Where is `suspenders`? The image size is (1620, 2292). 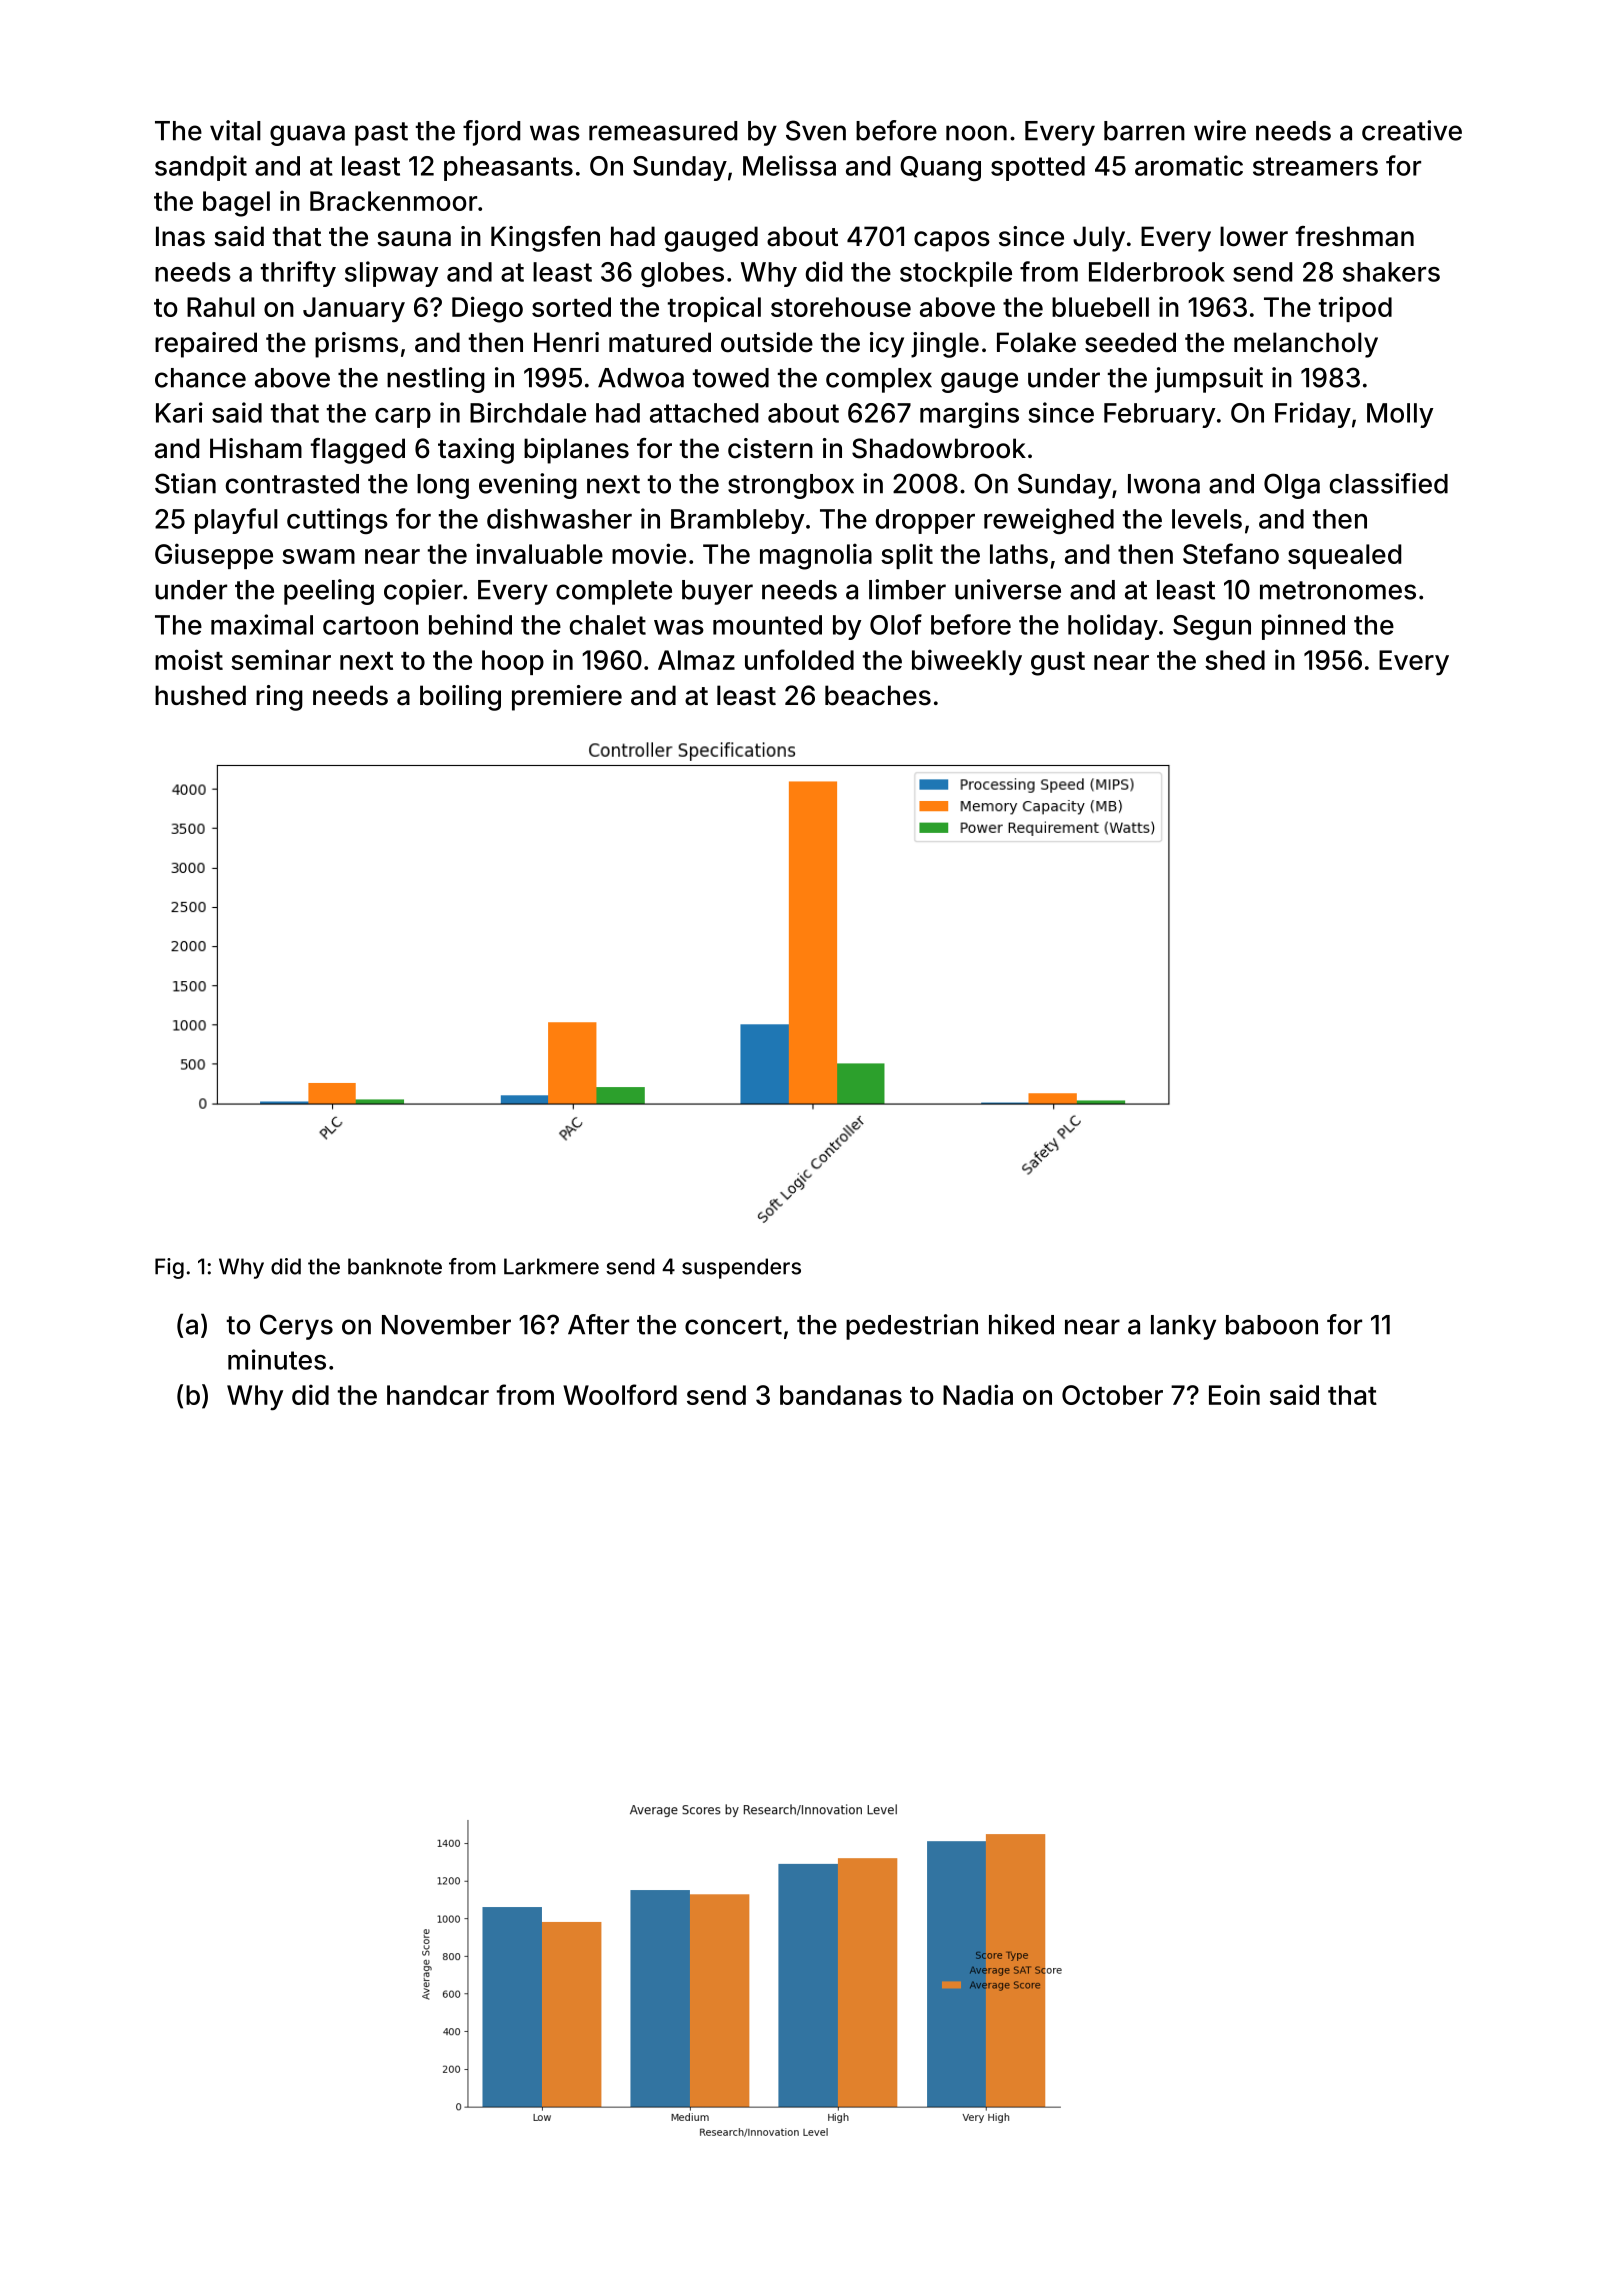
suspenders is located at coordinates (741, 1268).
